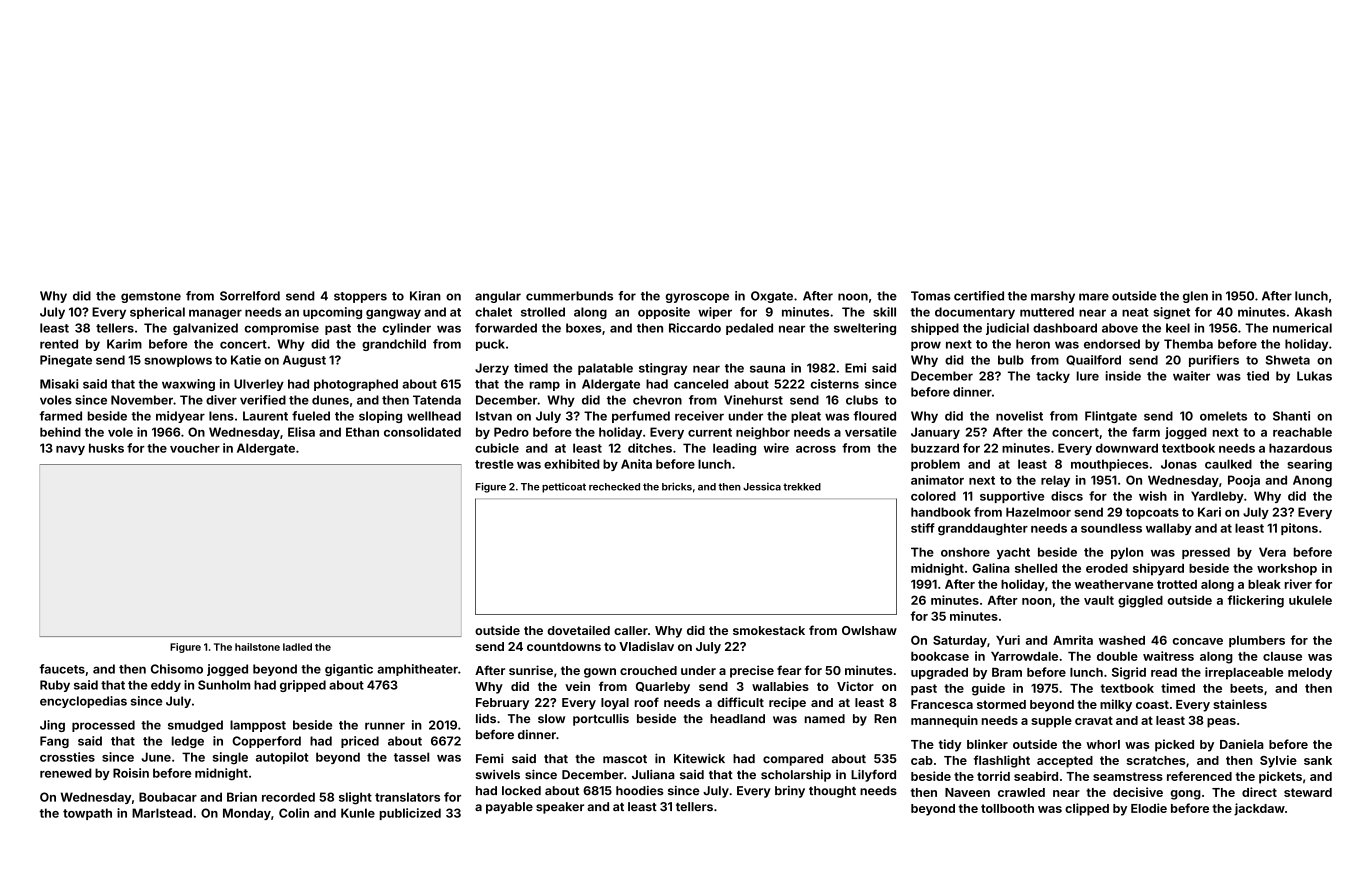 This screenshot has width=1372, height=887. What do you see at coordinates (1195, 297) in the screenshot?
I see `glen` at bounding box center [1195, 297].
